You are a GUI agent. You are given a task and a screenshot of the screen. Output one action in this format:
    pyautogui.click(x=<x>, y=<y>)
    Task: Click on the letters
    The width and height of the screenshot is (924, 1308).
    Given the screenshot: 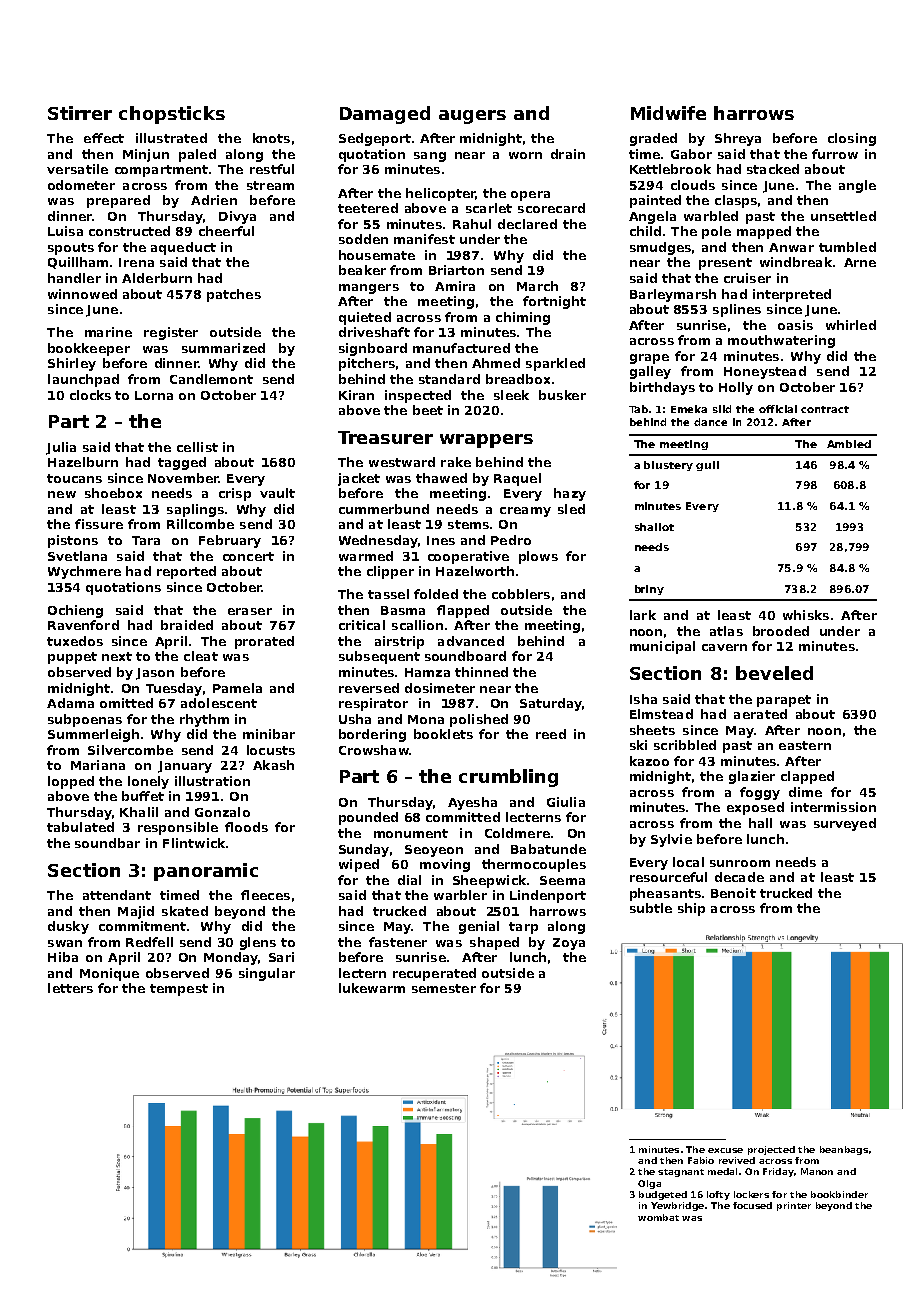 What is the action you would take?
    pyautogui.click(x=70, y=988)
